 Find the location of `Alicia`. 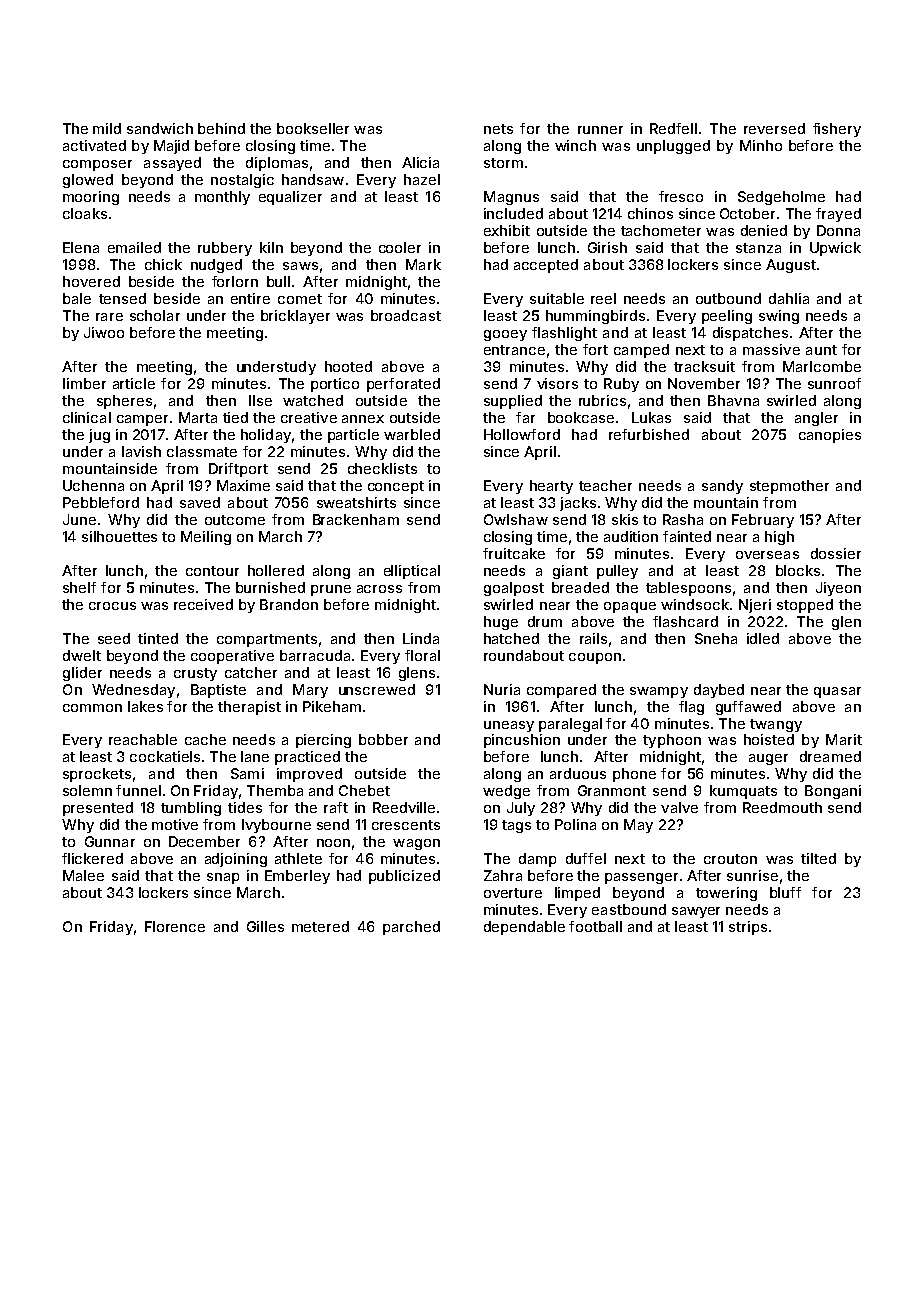

Alicia is located at coordinates (420, 162).
